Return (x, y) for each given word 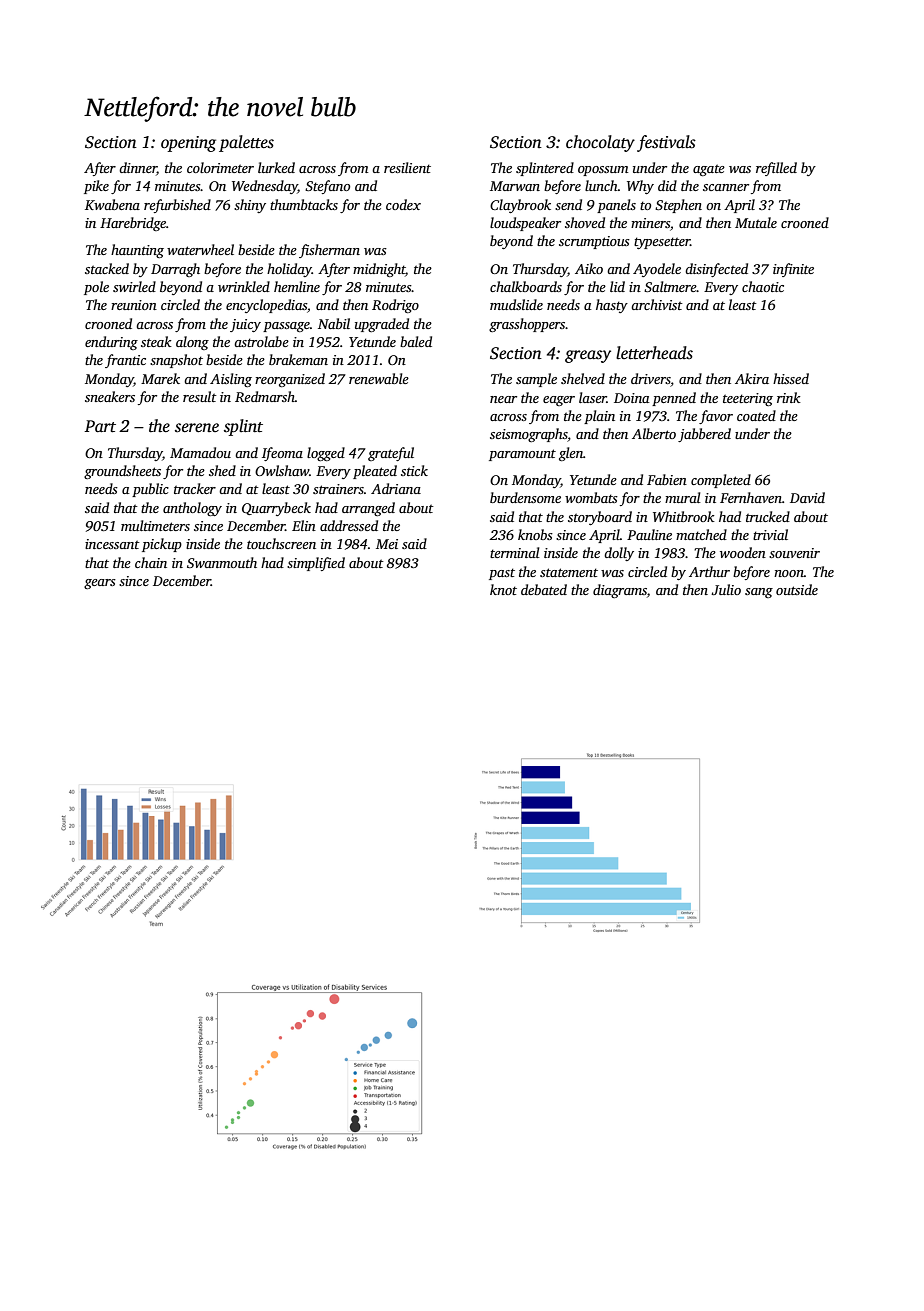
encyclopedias (266, 306)
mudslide (516, 304)
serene (197, 428)
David (807, 497)
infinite (793, 270)
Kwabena (112, 204)
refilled (776, 169)
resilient (407, 167)
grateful (391, 454)
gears (100, 584)
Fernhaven (751, 497)
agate (709, 170)
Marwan (515, 186)
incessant (112, 544)
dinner (138, 169)
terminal (515, 552)
